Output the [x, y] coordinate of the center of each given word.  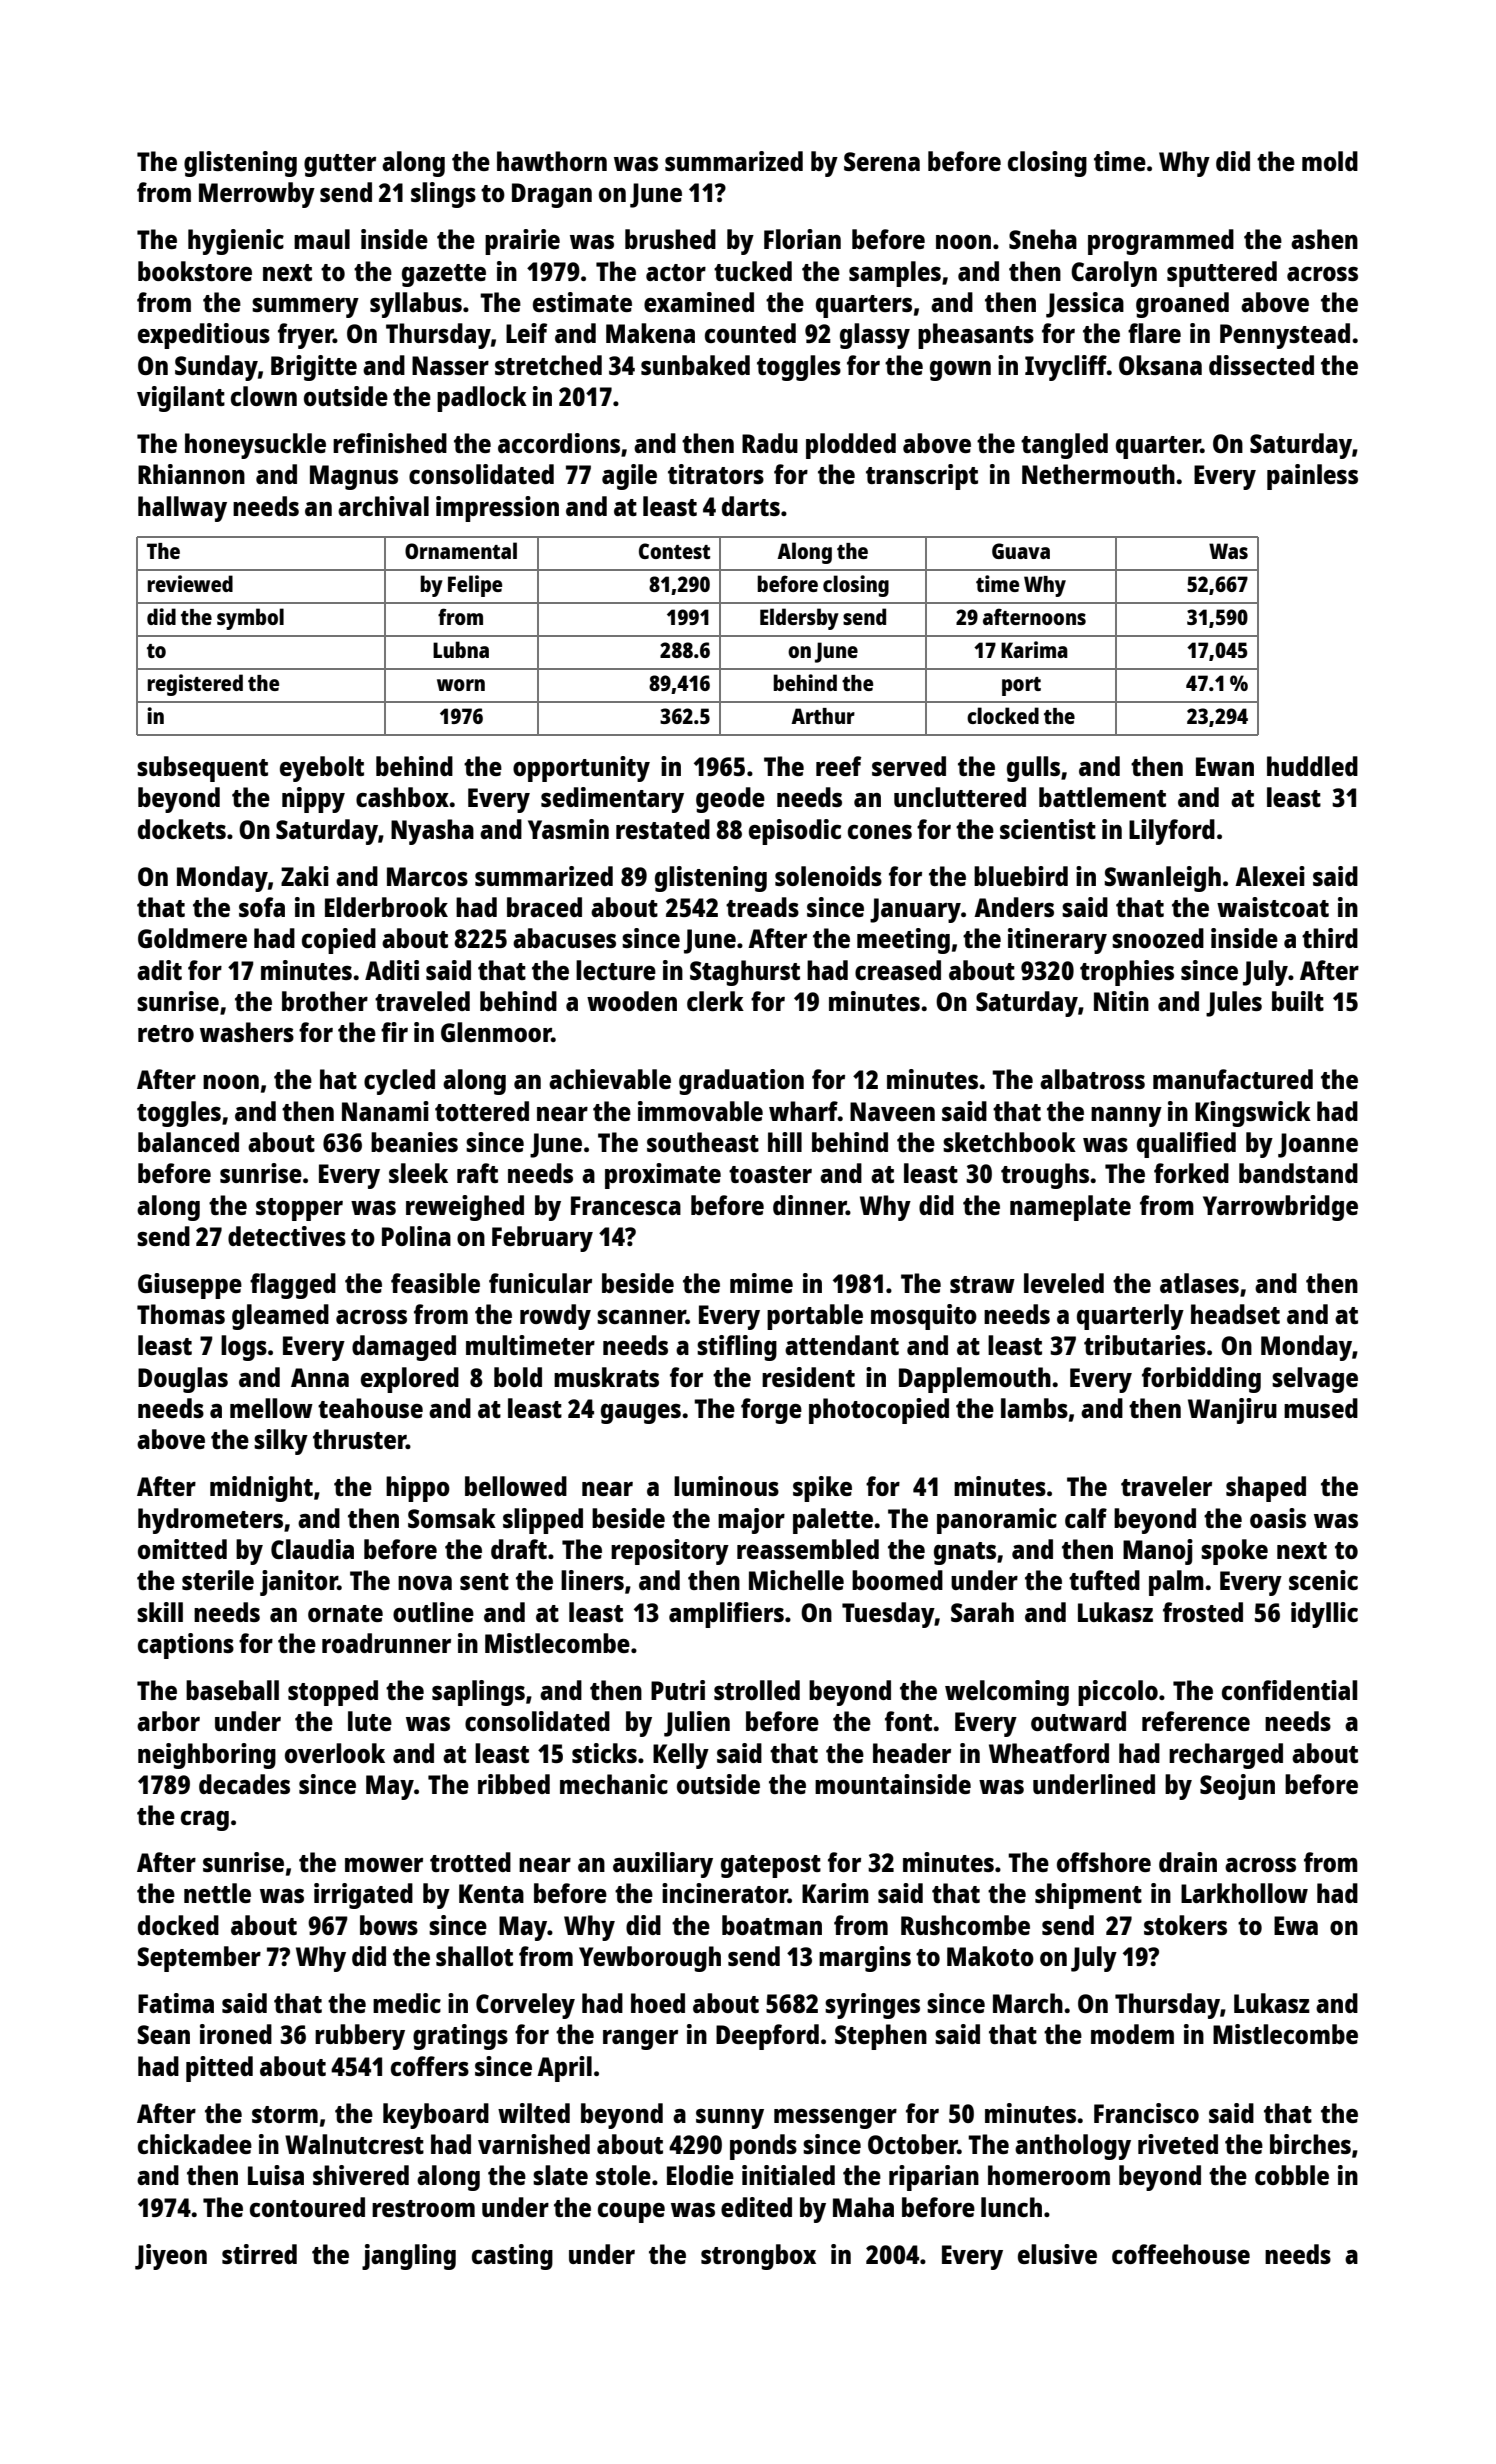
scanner [641, 1317]
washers [247, 1032]
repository [670, 1552]
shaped [1266, 1489]
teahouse [370, 1408]
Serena [882, 161]
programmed [1161, 242]
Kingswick [1253, 1114]
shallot [474, 1956]
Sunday [216, 368]
